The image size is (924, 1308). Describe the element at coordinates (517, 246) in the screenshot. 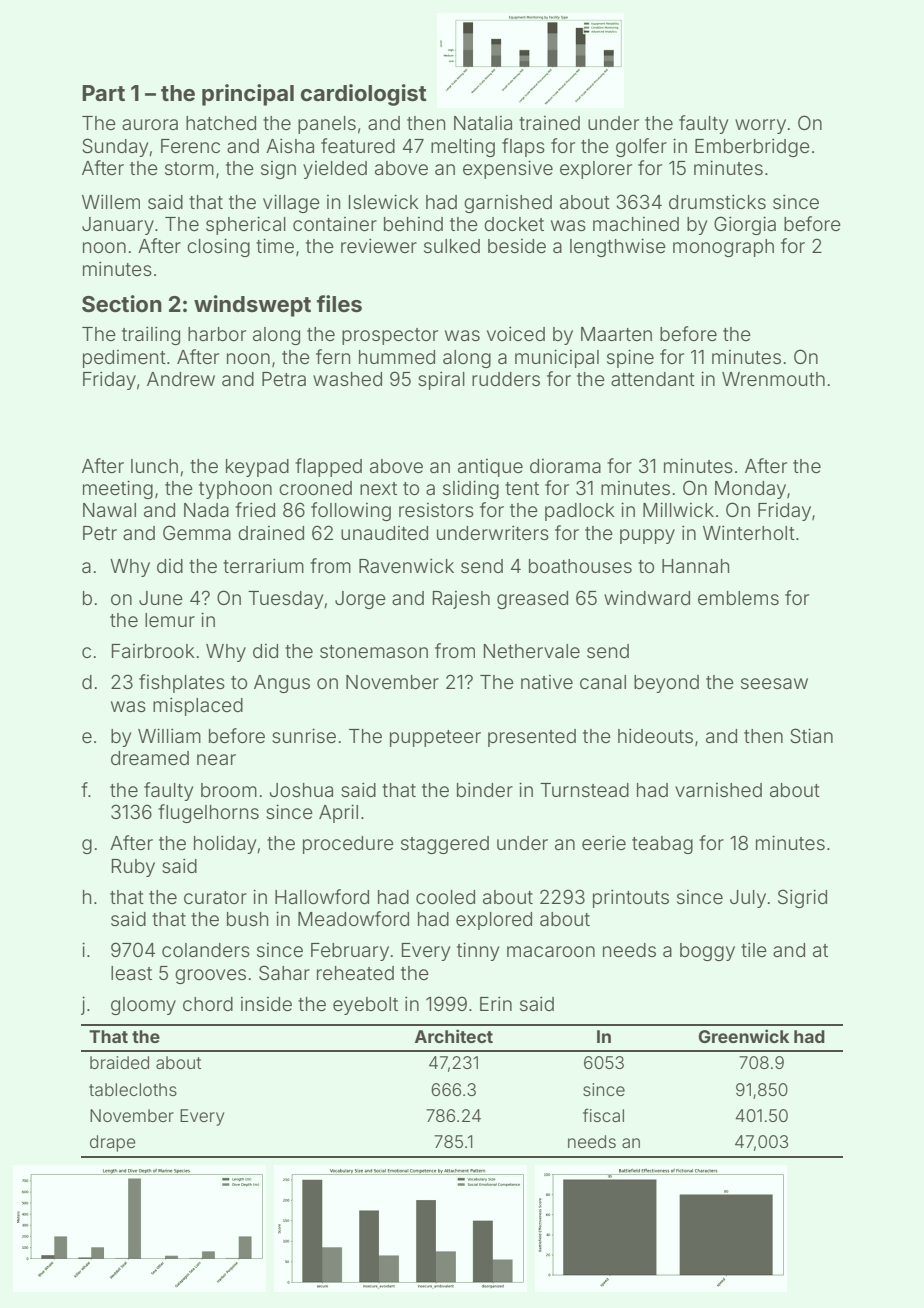

I see `beside` at that location.
